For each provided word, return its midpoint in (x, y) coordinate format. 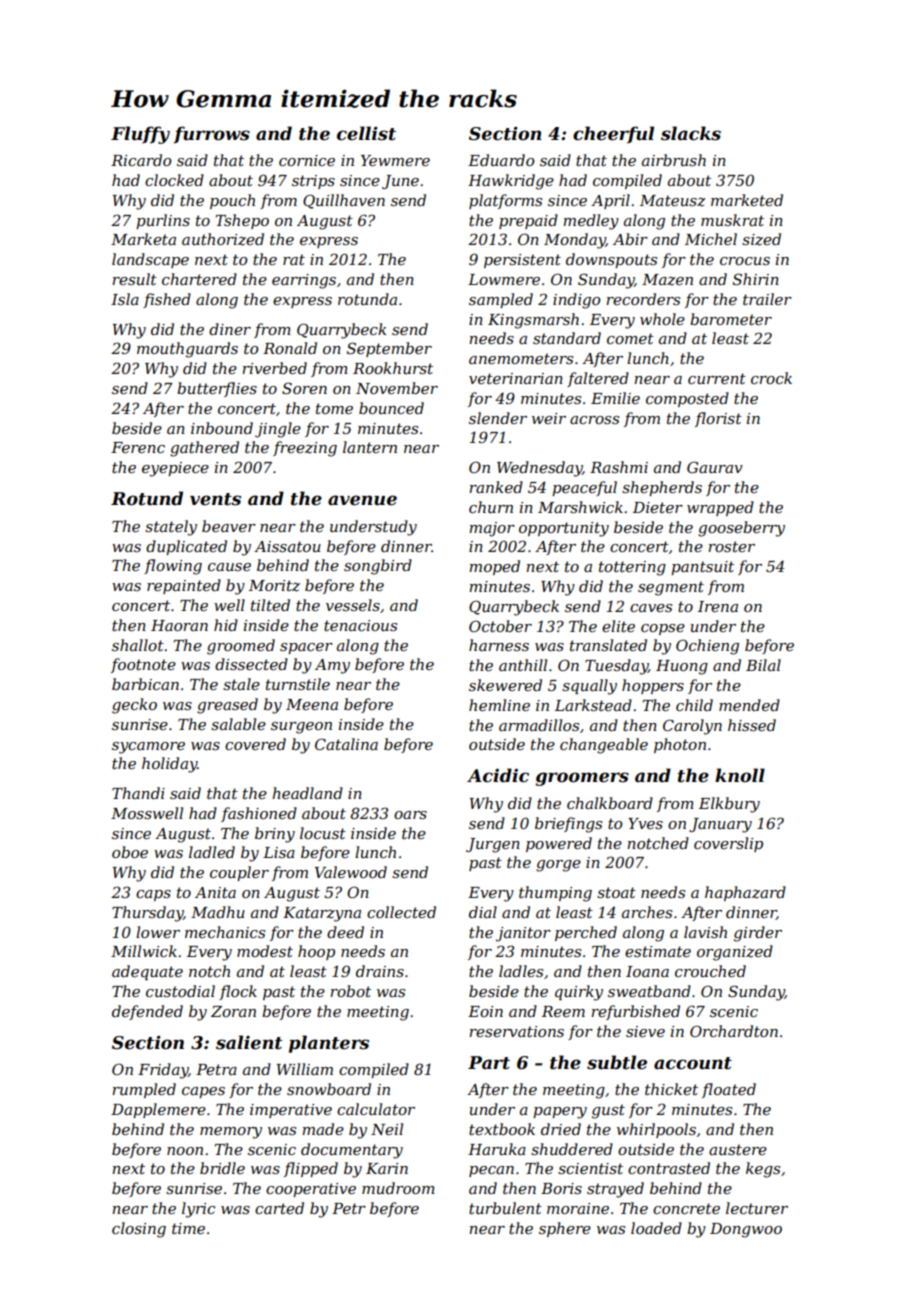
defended (147, 1012)
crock (771, 378)
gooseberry (741, 529)
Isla (125, 299)
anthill (523, 665)
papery (560, 1113)
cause (229, 567)
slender (498, 418)
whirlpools (656, 1130)
